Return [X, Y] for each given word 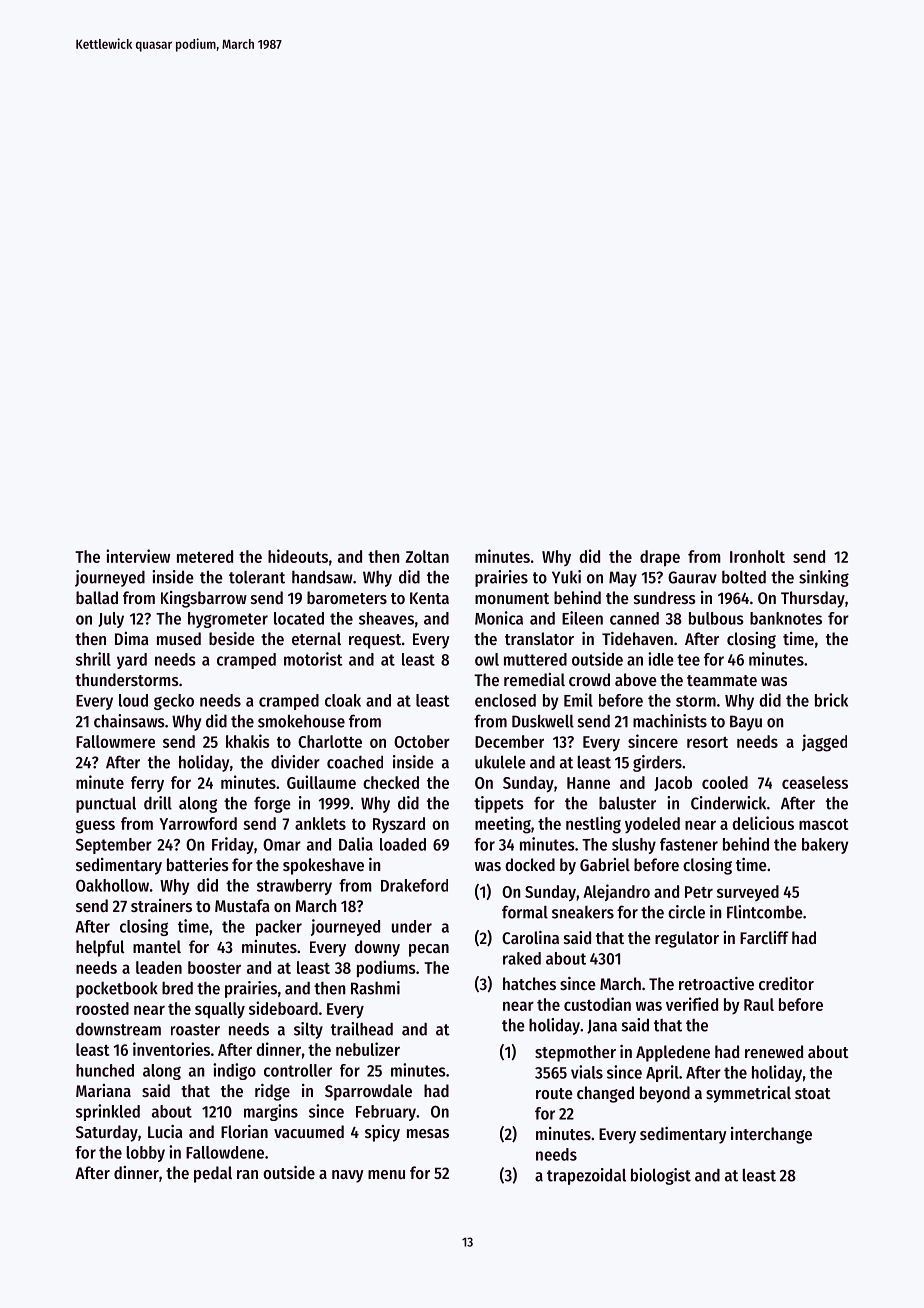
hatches [529, 983]
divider [295, 762]
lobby [146, 1154]
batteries [198, 864]
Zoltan [427, 556]
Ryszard [399, 825]
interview [138, 556]
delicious [763, 823]
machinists [670, 721]
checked [391, 782]
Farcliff [764, 937]
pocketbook [117, 989]
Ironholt [757, 556]
